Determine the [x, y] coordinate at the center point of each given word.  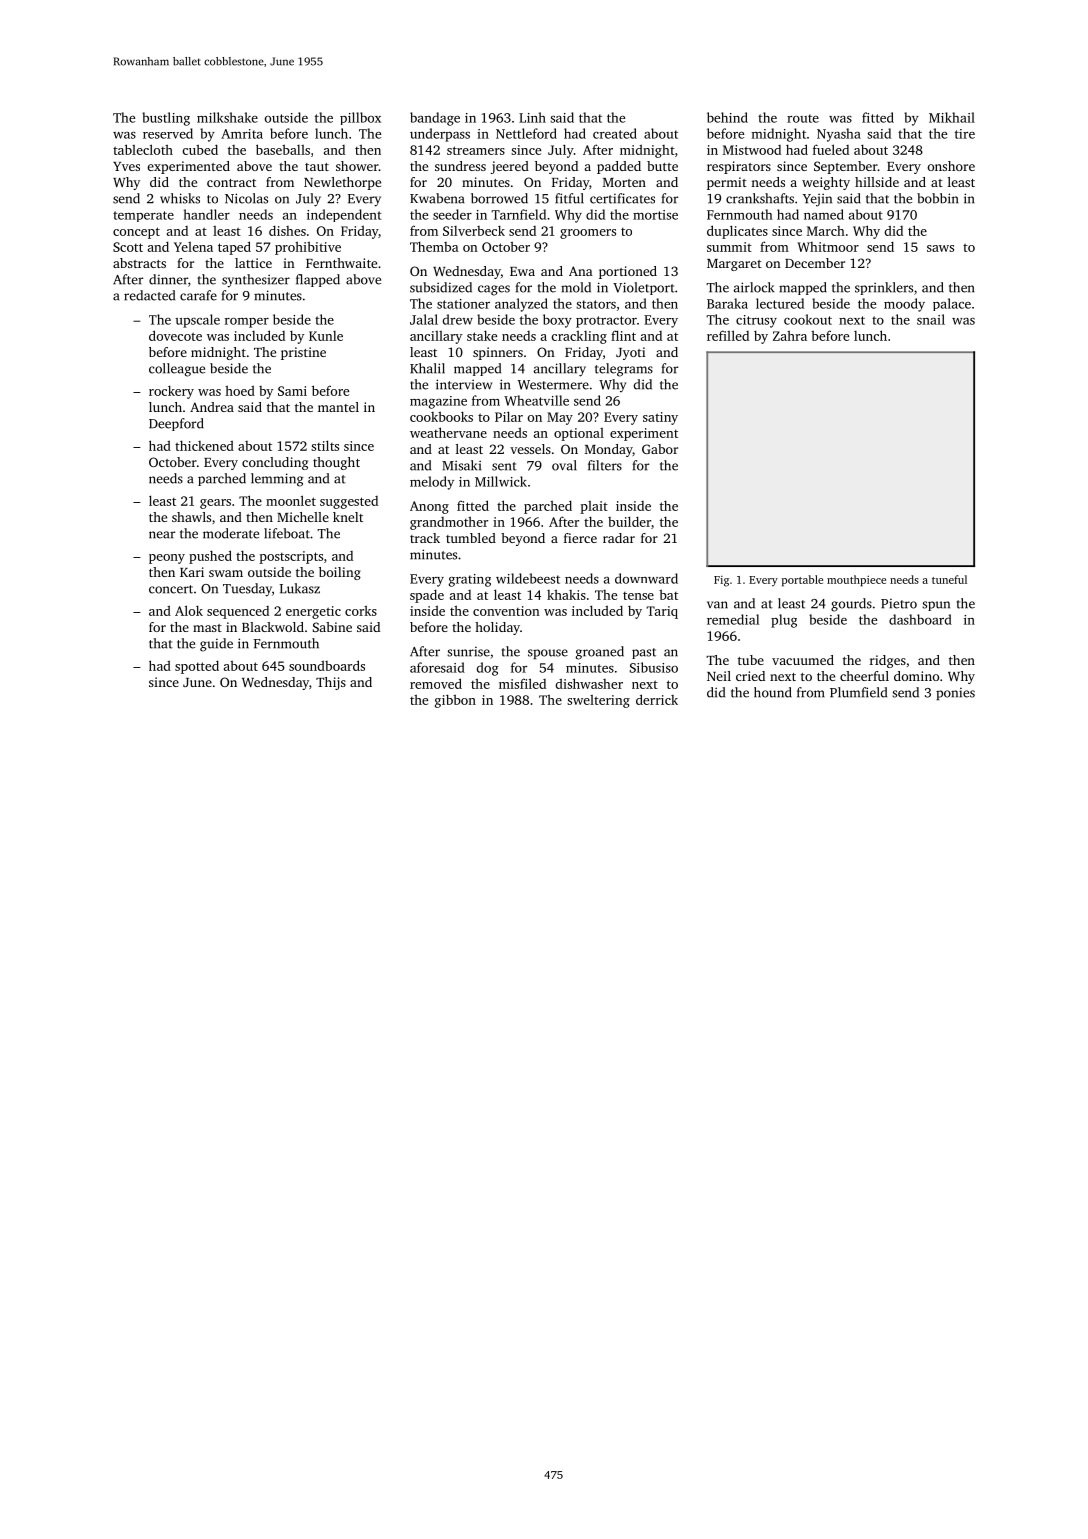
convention [506, 611]
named [824, 214]
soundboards [327, 665]
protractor [606, 322]
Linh [532, 117]
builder [629, 521]
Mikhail [952, 117]
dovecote [175, 335]
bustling [166, 119]
